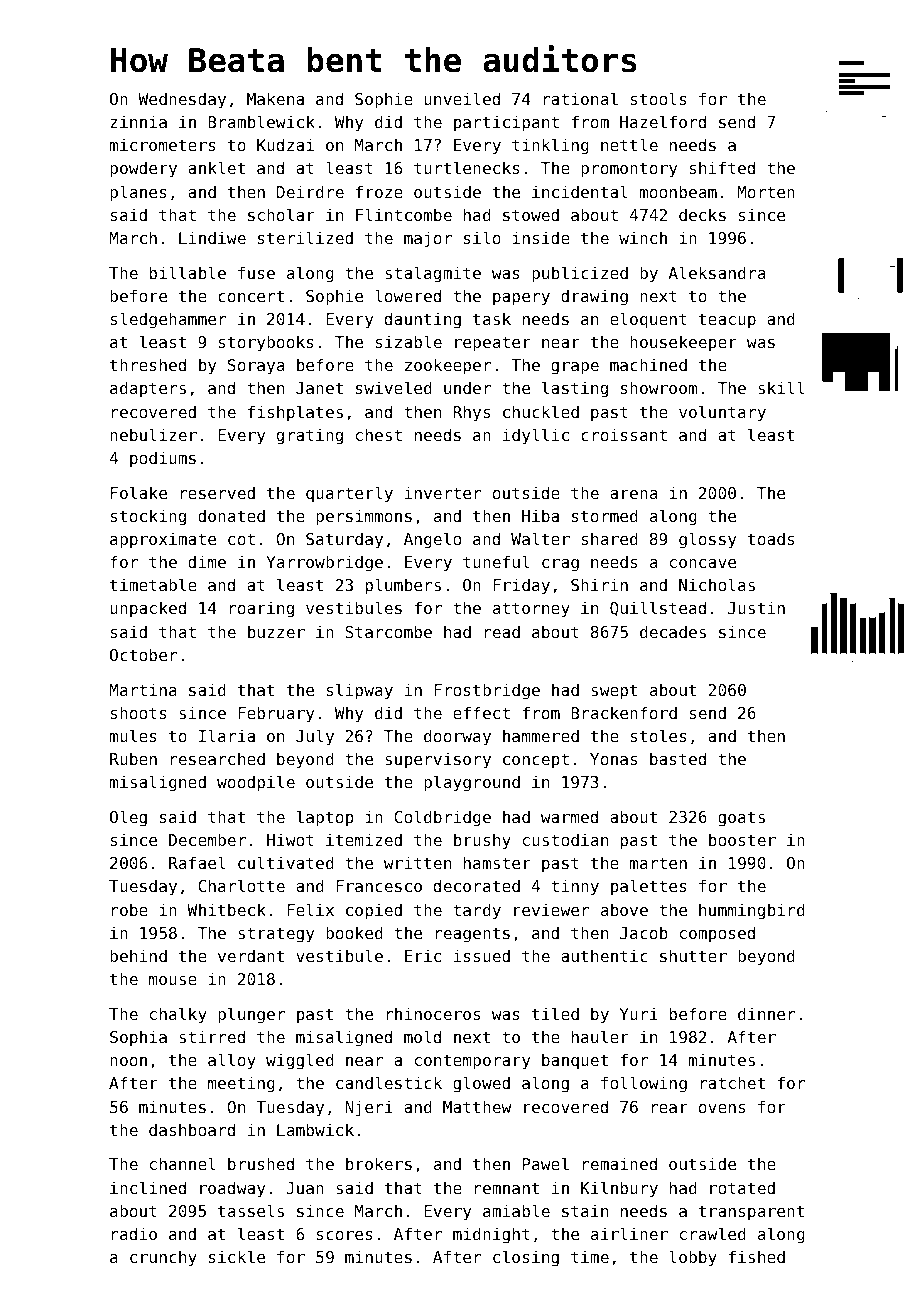  What do you see at coordinates (148, 1187) in the screenshot?
I see `inclined` at bounding box center [148, 1187].
